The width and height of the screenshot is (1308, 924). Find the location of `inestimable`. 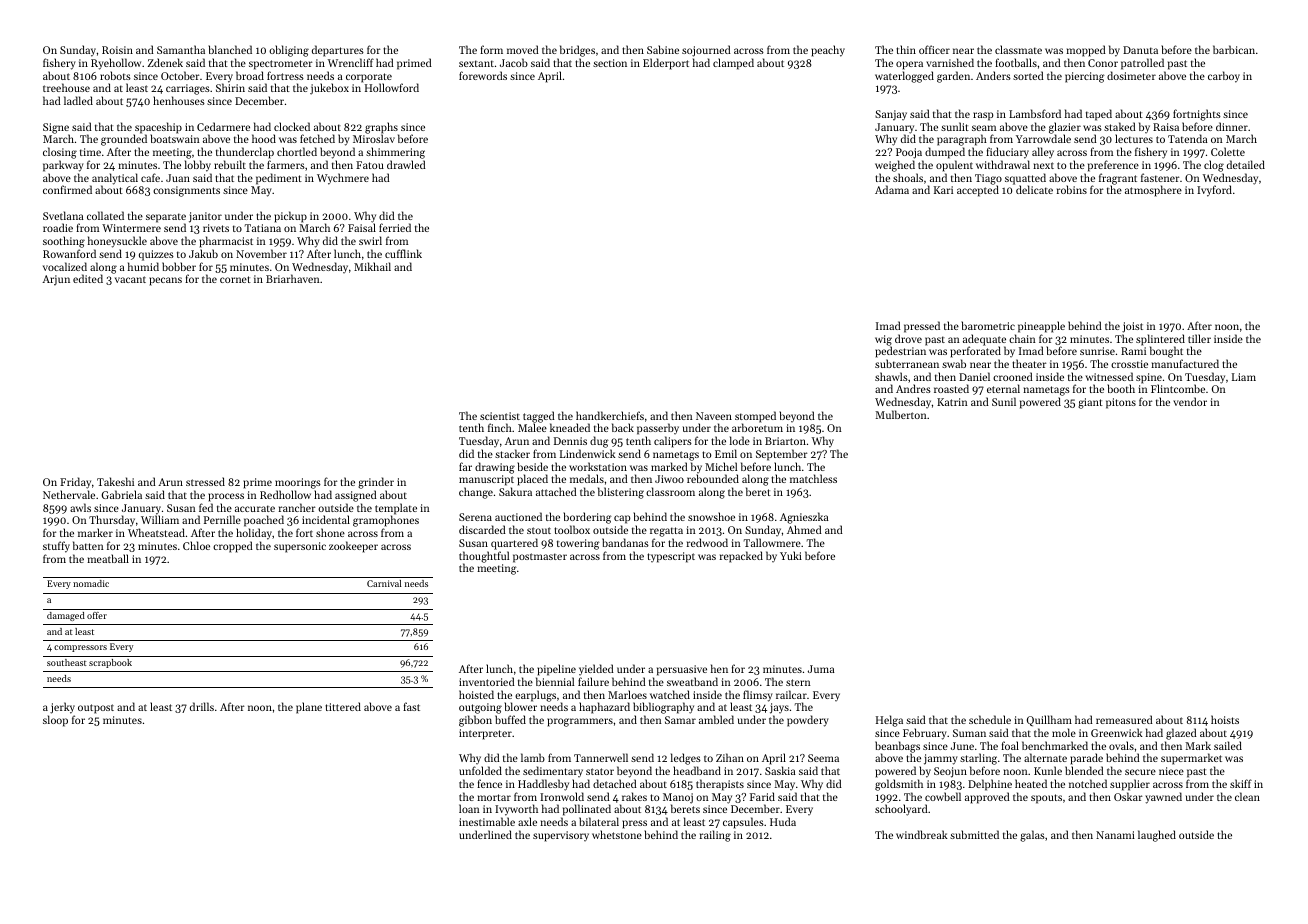

inestimable is located at coordinates (487, 821).
